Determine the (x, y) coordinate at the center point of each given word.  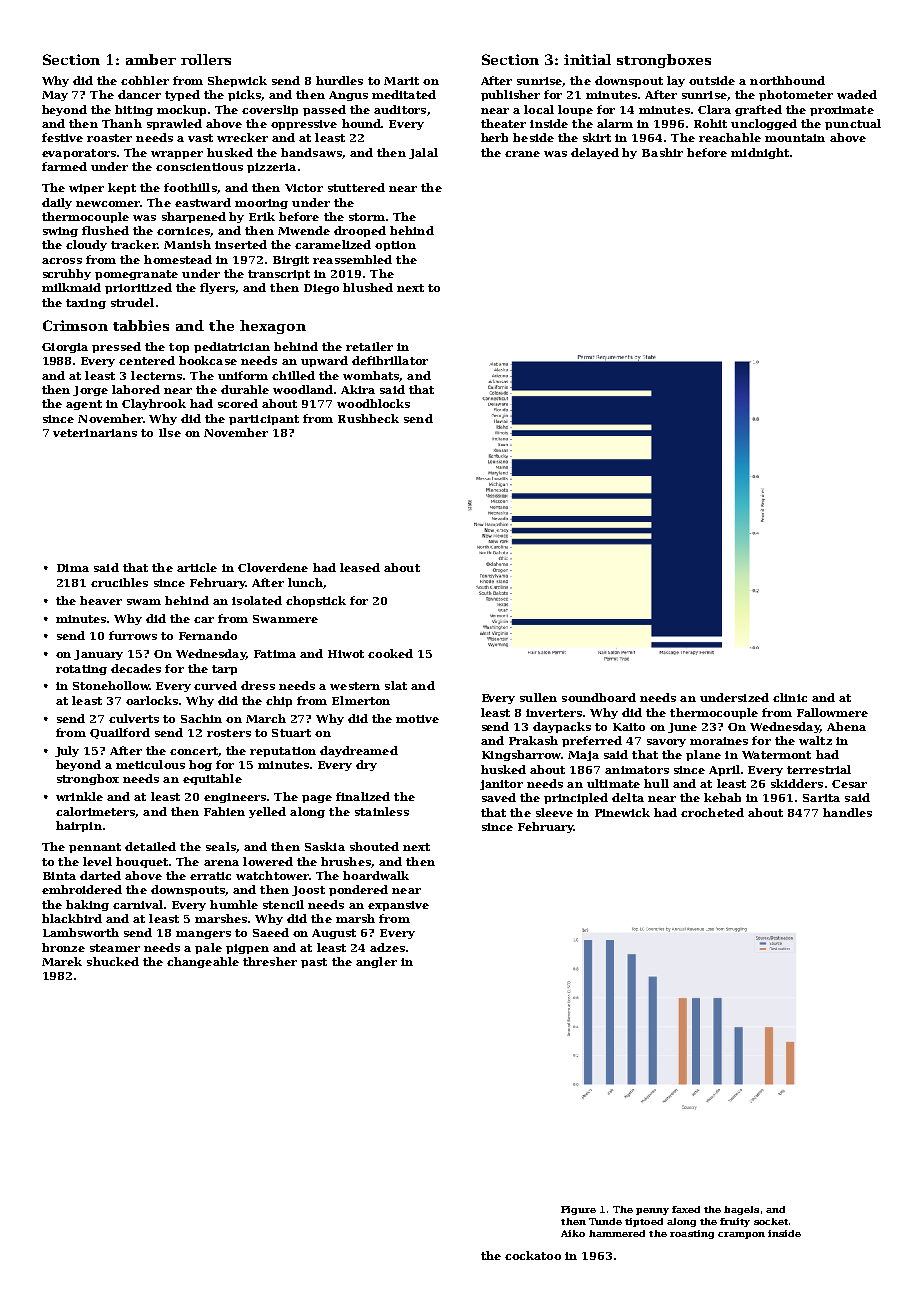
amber (151, 59)
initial (587, 59)
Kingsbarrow (521, 755)
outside (712, 80)
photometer (796, 95)
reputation (283, 752)
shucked (113, 961)
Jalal (423, 153)
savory (666, 743)
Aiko (573, 1233)
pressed (116, 347)
